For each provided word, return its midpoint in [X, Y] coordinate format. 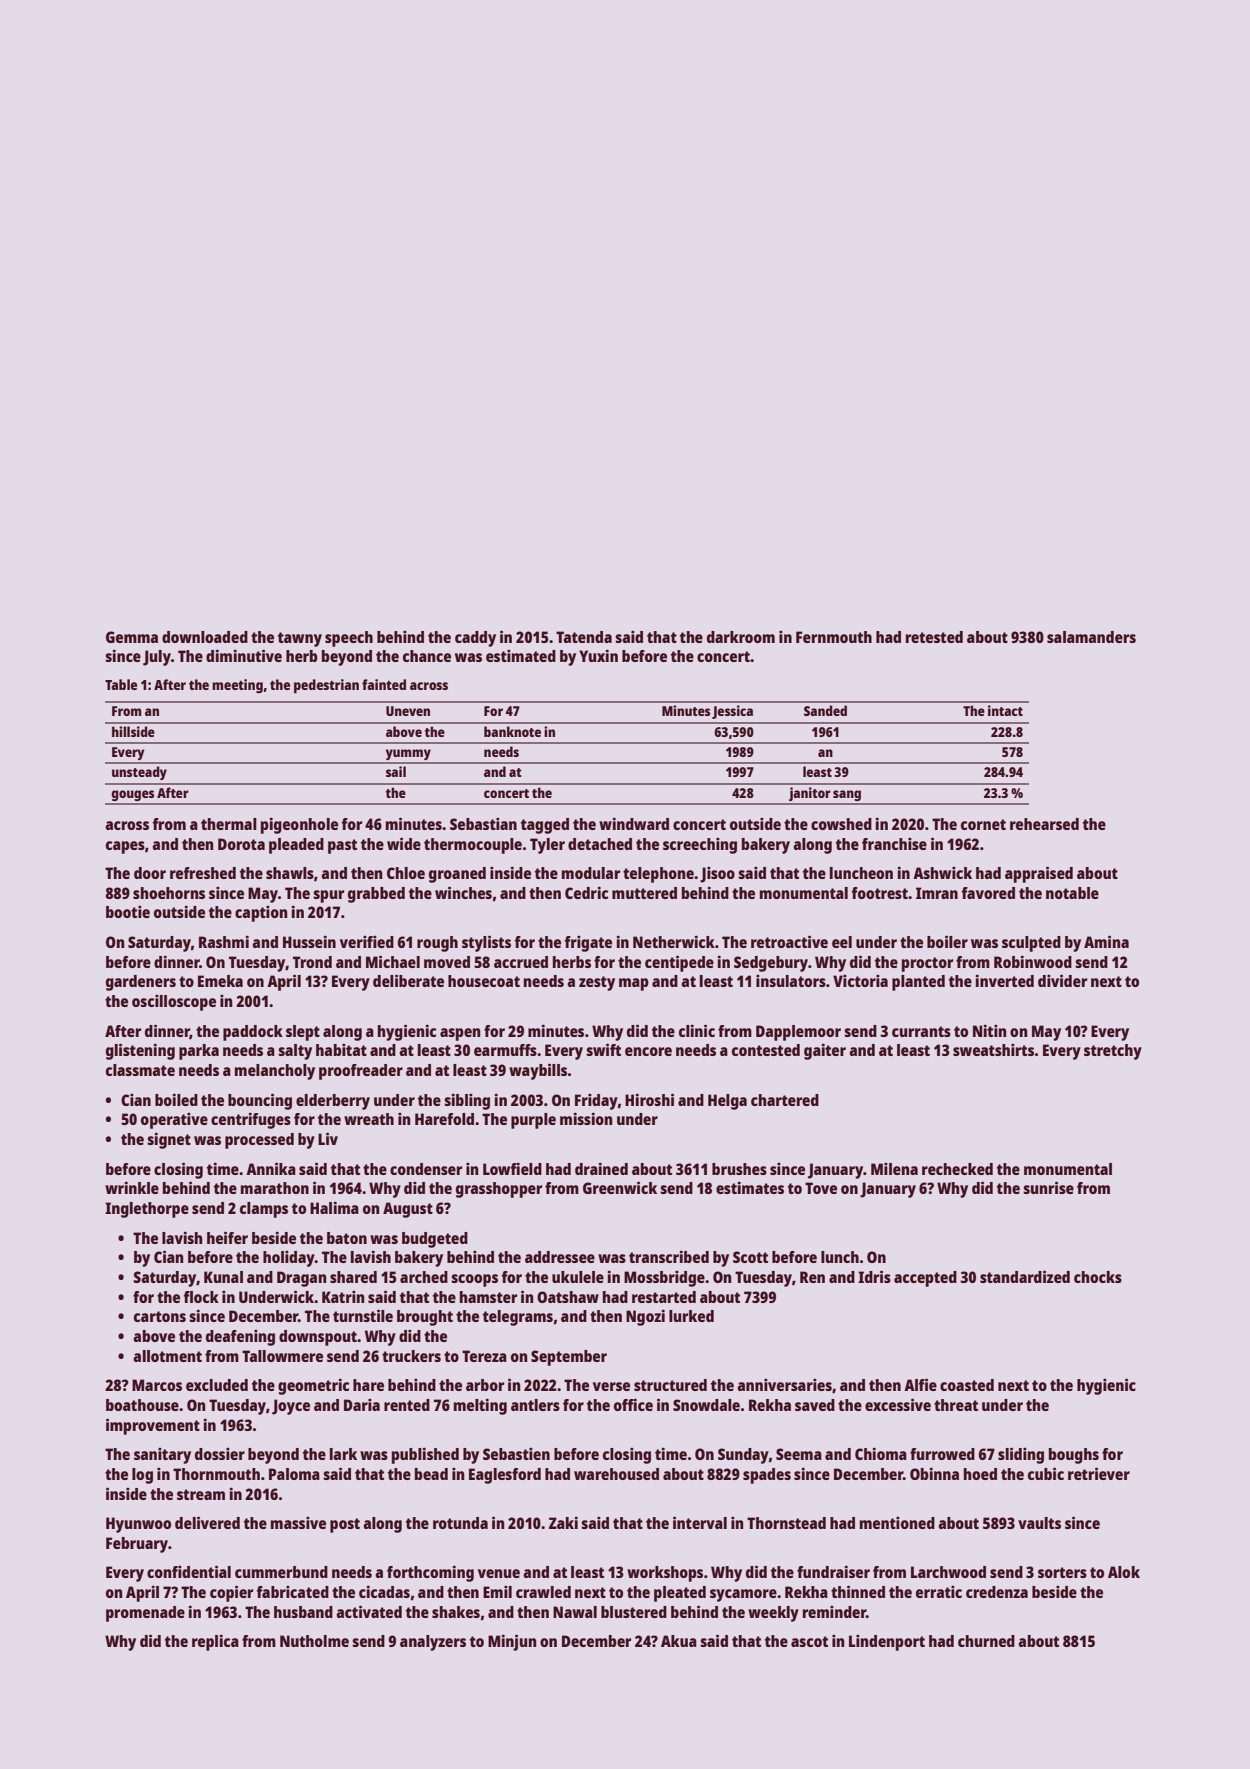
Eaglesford [505, 1476]
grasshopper [499, 1190]
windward [634, 823]
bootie [128, 911]
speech [349, 639]
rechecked [957, 1169]
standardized [1025, 1276]
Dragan [302, 1279]
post [345, 1525]
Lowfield [512, 1168]
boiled [176, 1099]
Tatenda [584, 637]
